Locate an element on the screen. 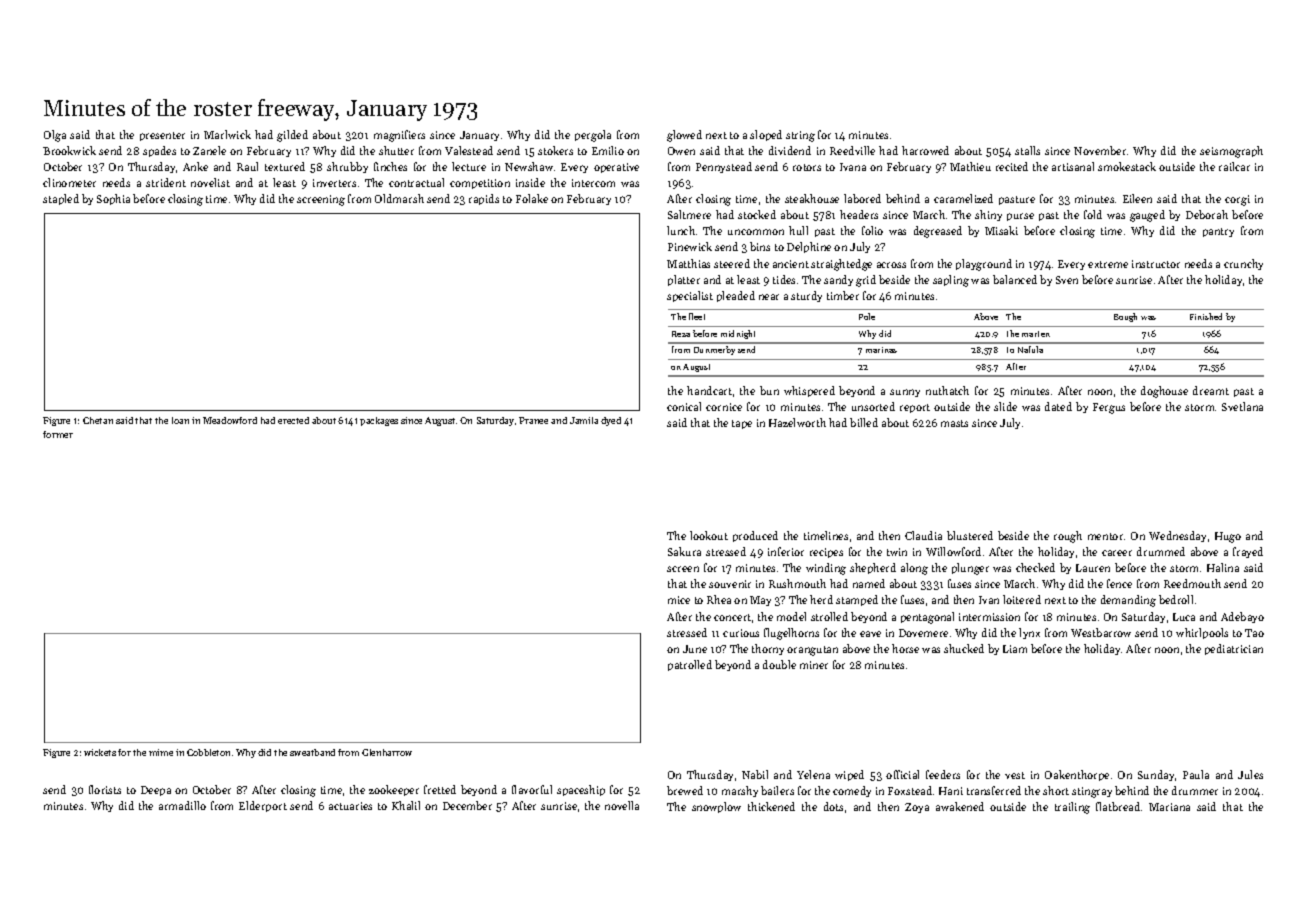 The width and height of the screenshot is (1308, 924). Pinewick is located at coordinates (690, 246).
